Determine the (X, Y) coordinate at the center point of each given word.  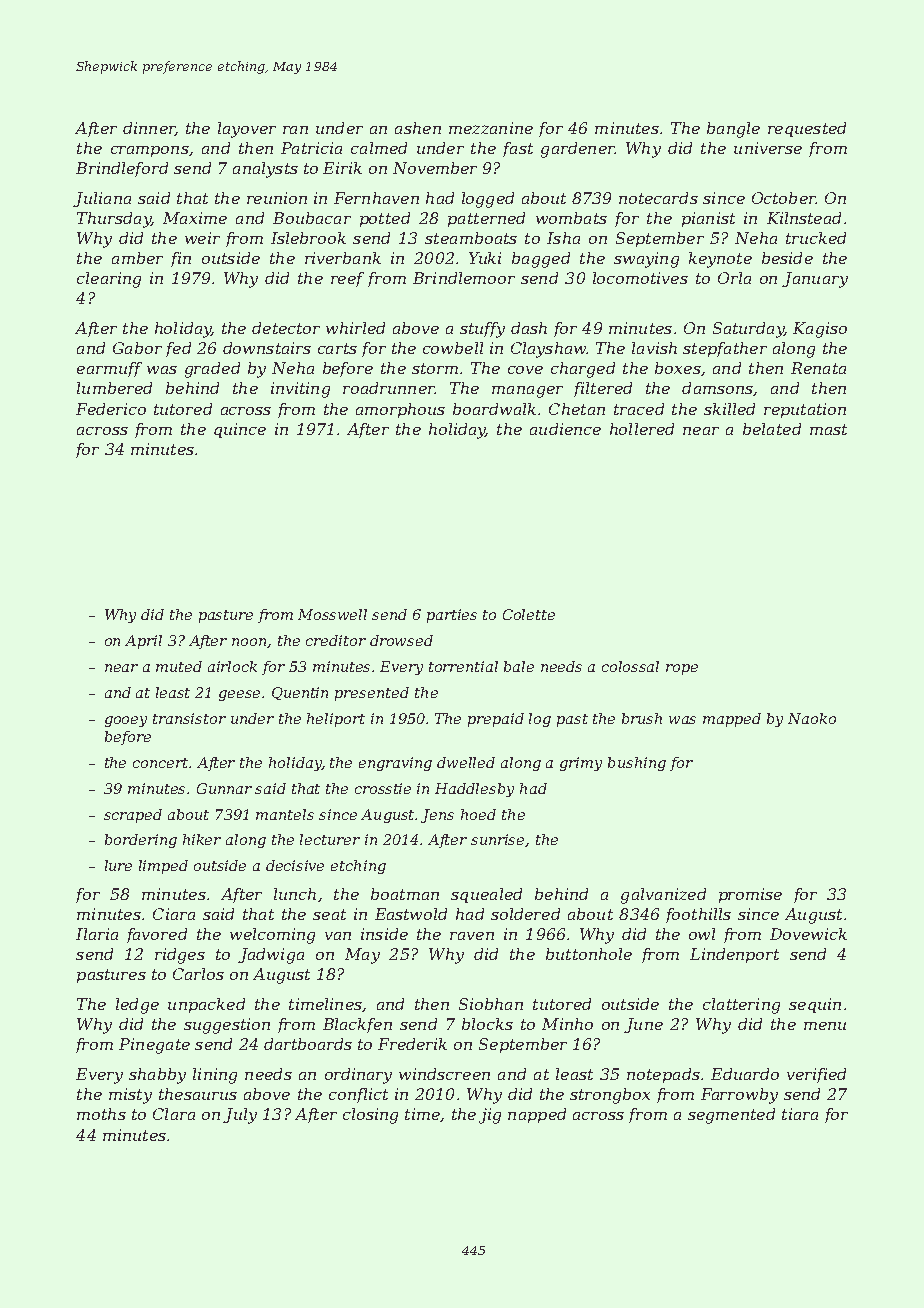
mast (828, 429)
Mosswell (332, 614)
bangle (733, 130)
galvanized (663, 896)
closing (370, 1116)
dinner (149, 129)
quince (240, 430)
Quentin (300, 693)
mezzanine (491, 128)
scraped (133, 816)
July (240, 1116)
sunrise (497, 839)
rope (682, 669)
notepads (663, 1075)
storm (435, 368)
